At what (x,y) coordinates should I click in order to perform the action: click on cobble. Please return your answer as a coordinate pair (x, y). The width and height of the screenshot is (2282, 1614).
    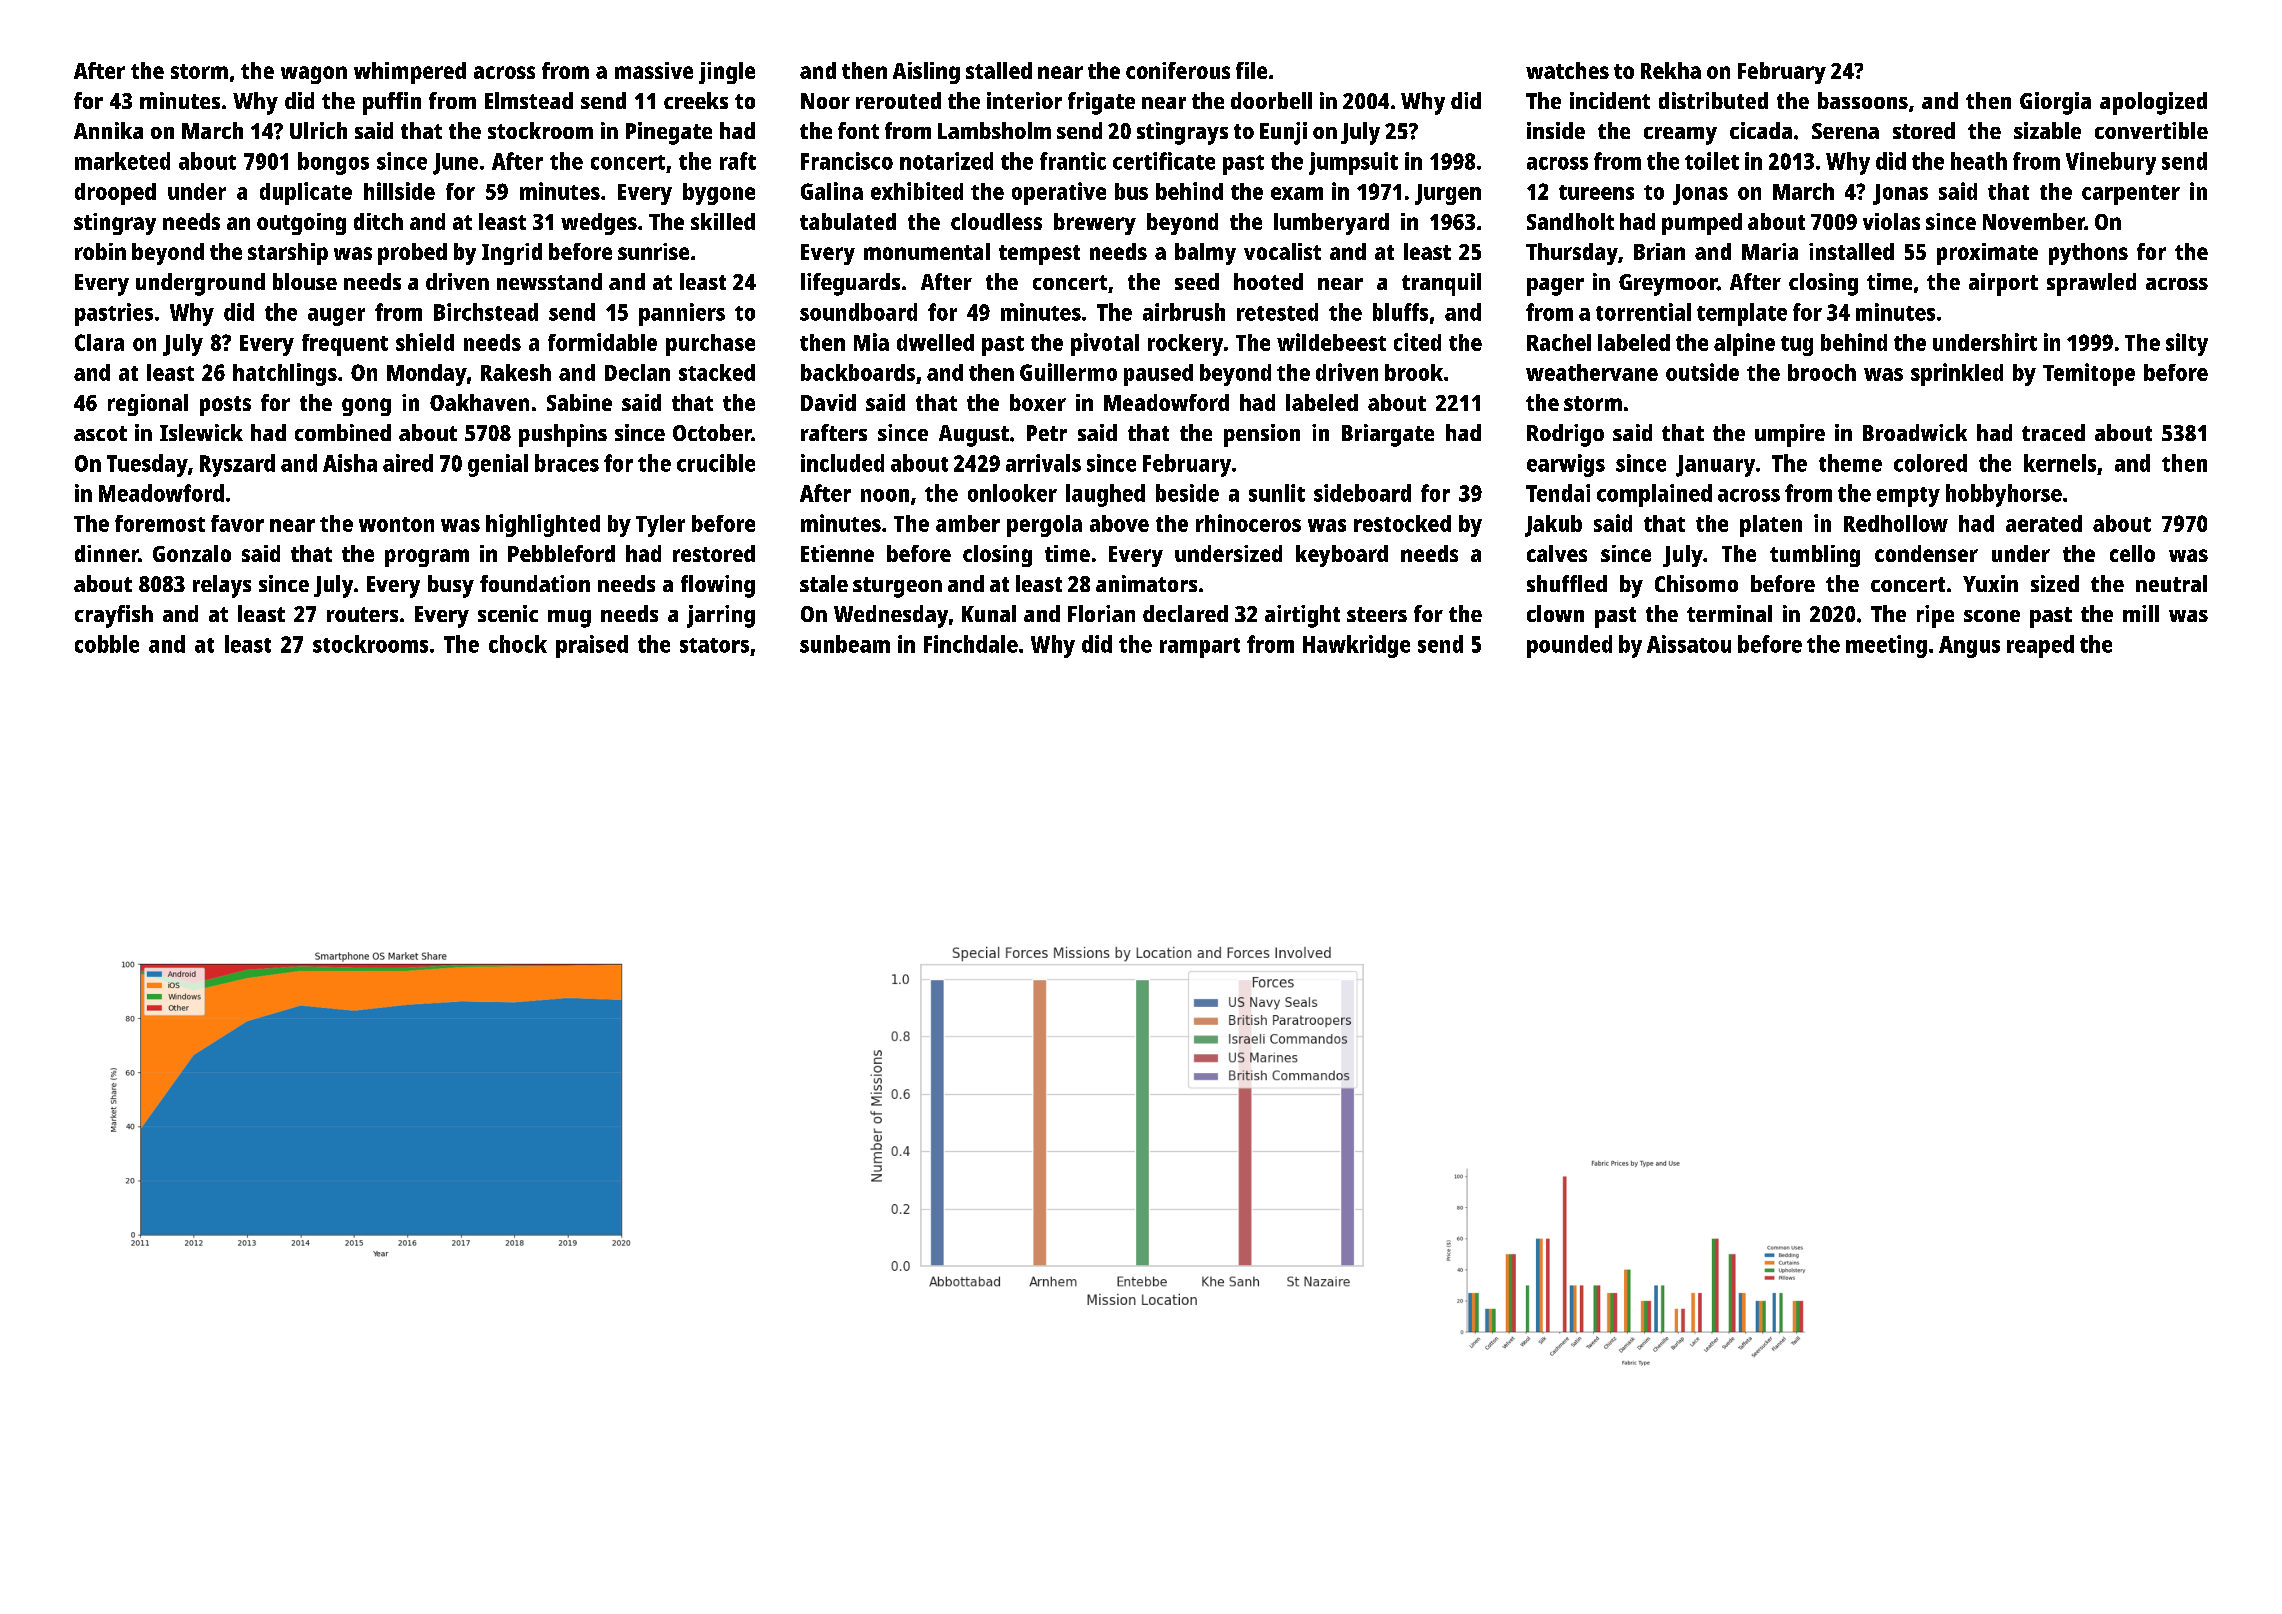
    Looking at the image, I should click on (107, 644).
